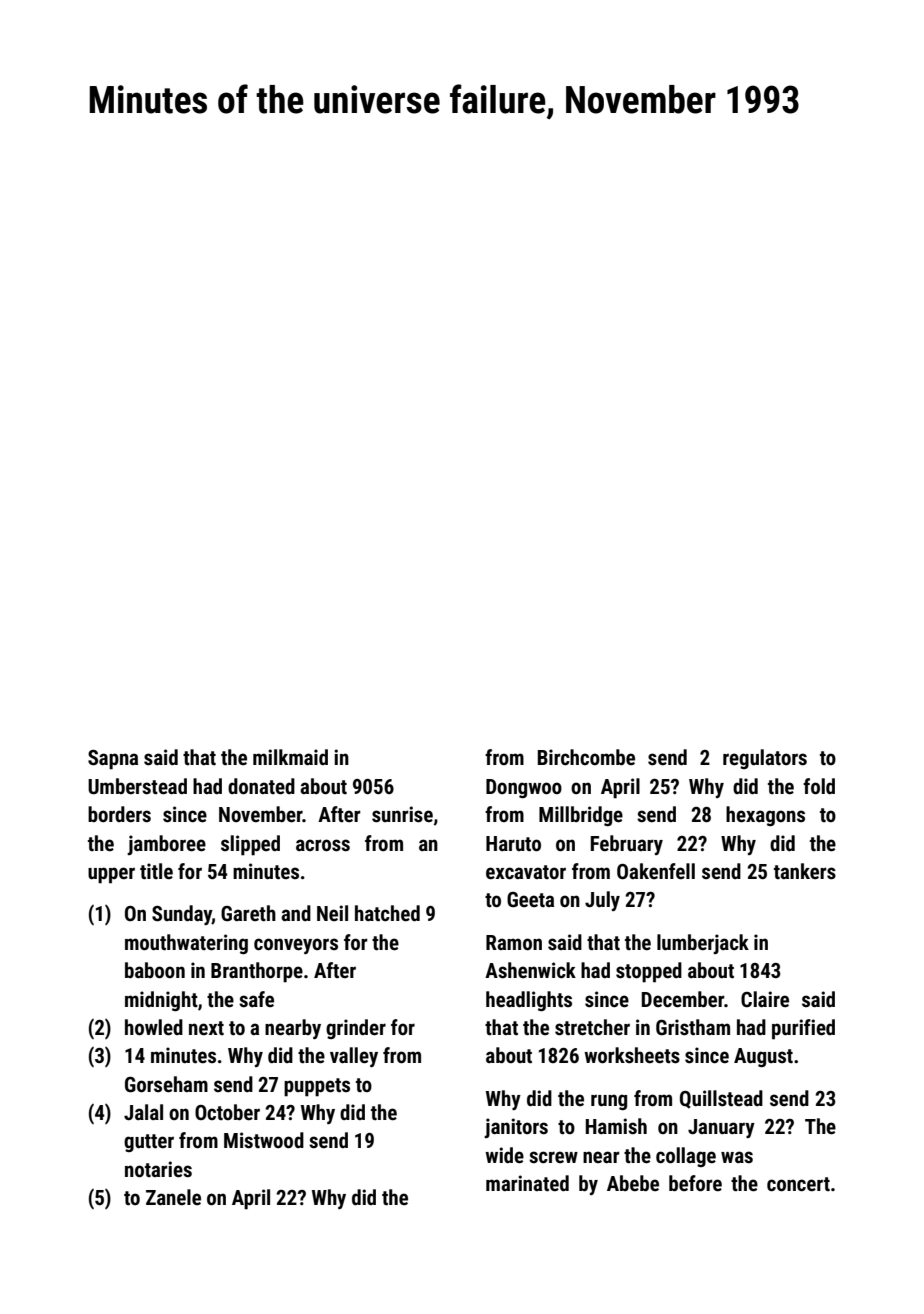  I want to click on Zanele, so click(173, 1197).
